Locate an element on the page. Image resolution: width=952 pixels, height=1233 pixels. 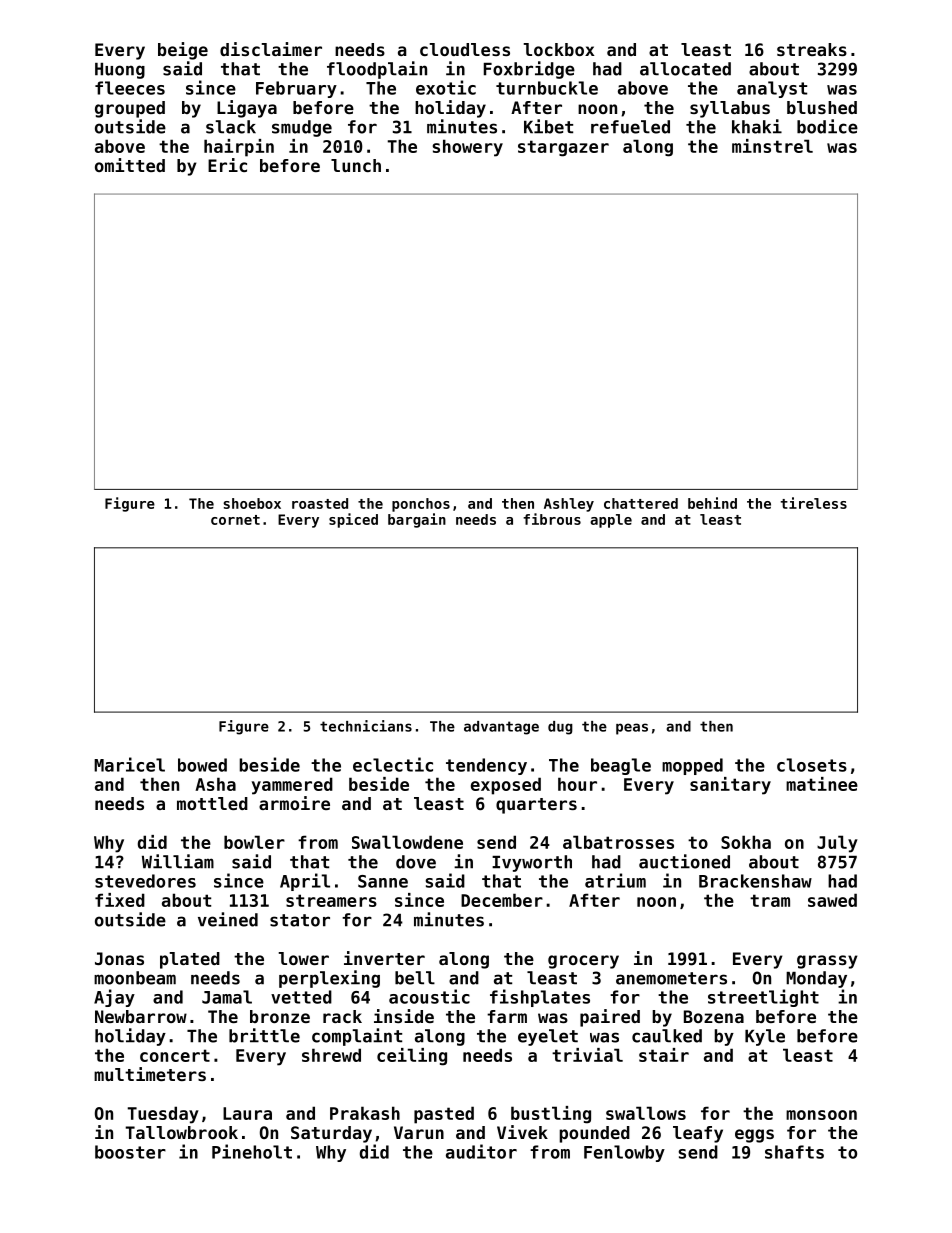
anemometers is located at coordinates (671, 978).
